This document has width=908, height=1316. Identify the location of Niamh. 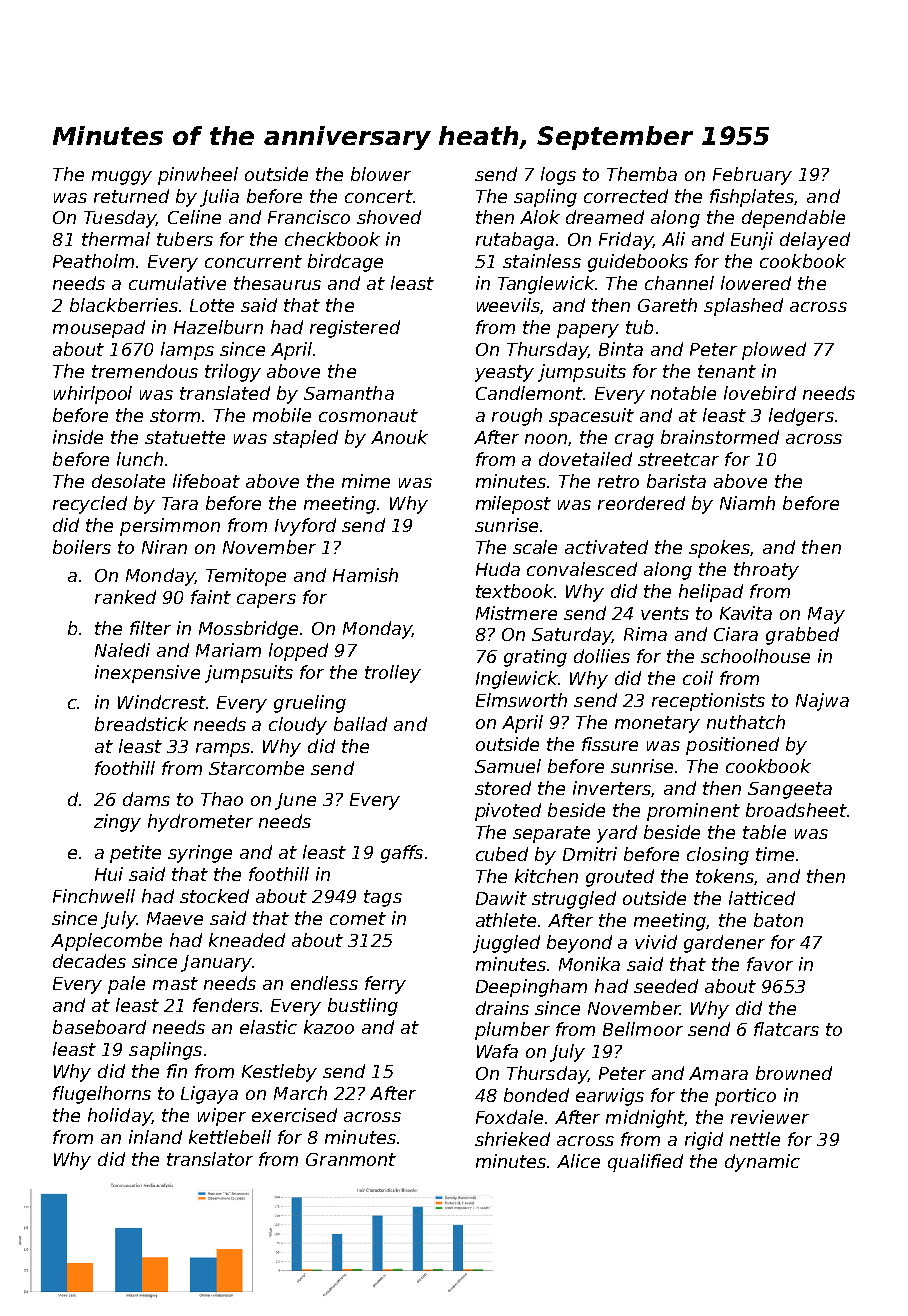
(747, 503).
